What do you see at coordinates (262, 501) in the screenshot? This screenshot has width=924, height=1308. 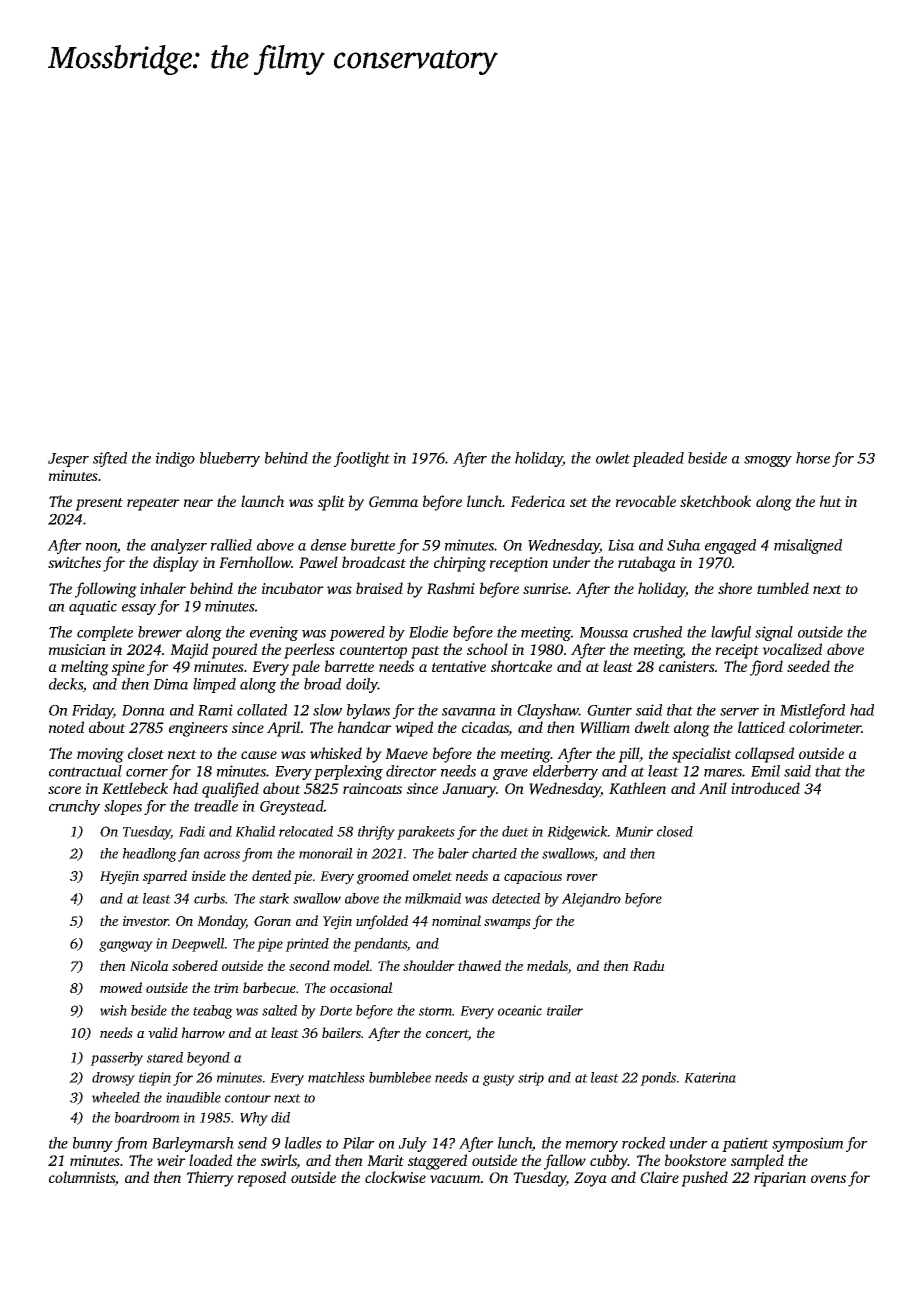 I see `launch` at bounding box center [262, 501].
